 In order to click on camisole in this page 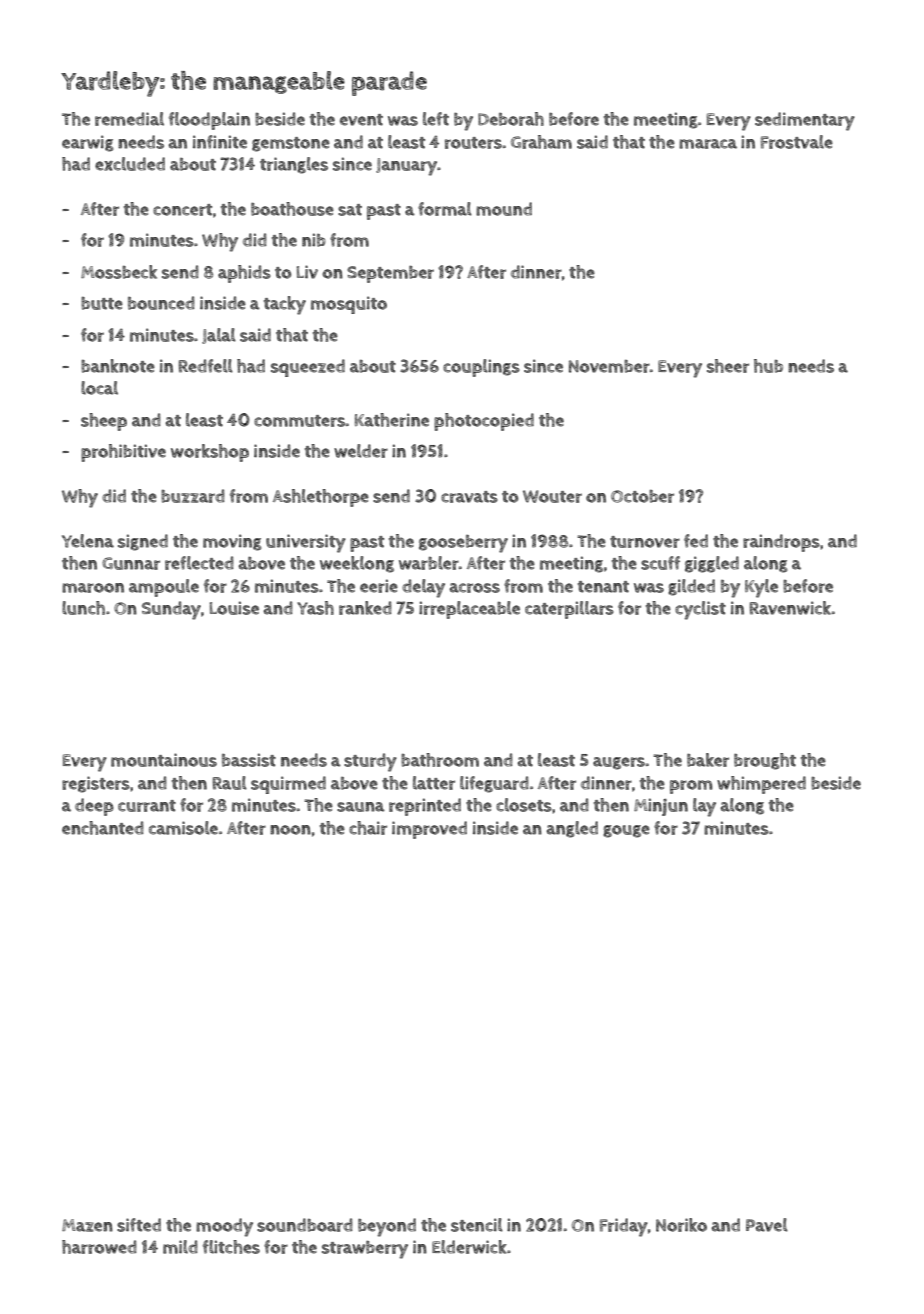, I will do `click(183, 828)`.
